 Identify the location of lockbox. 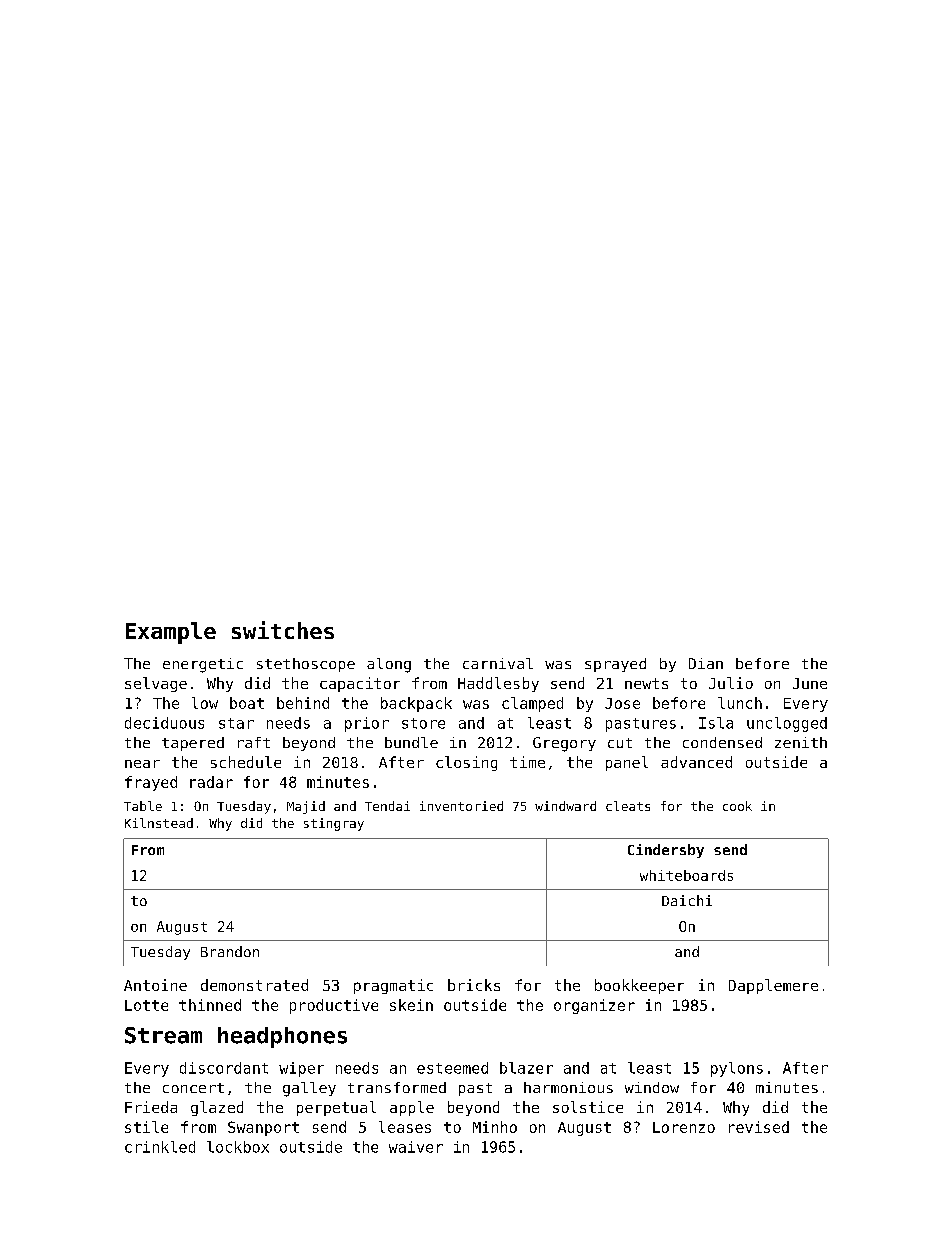
(238, 1147).
